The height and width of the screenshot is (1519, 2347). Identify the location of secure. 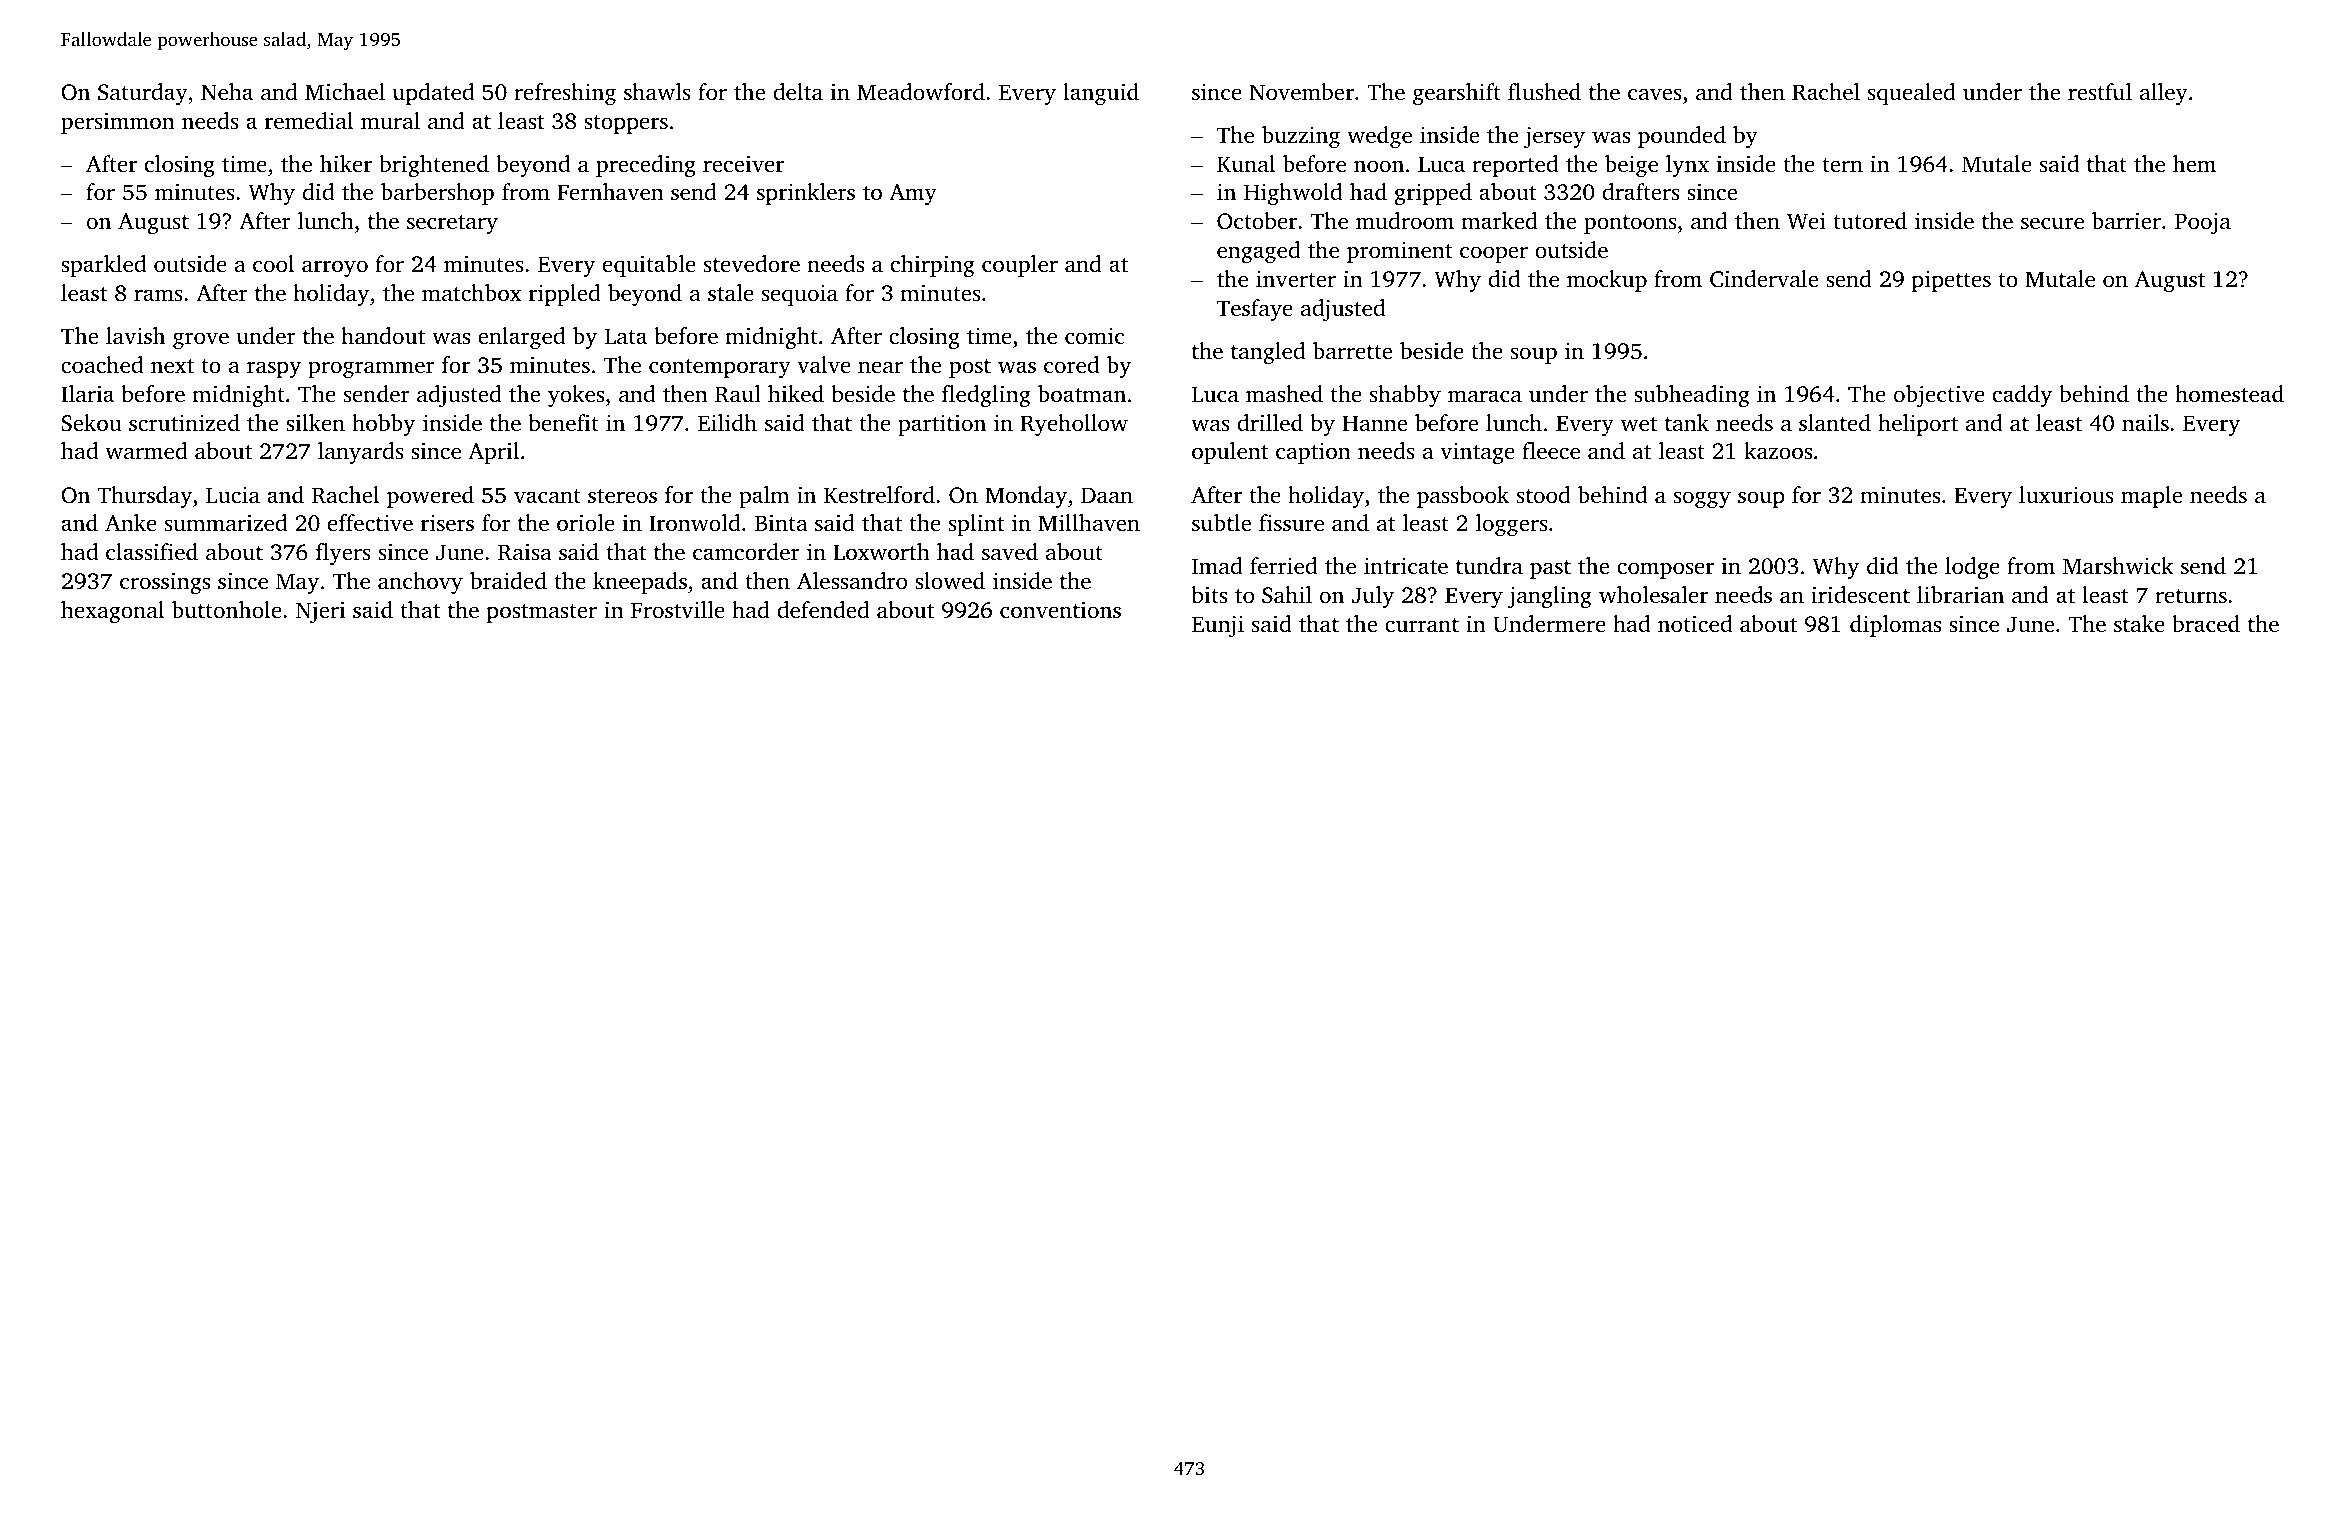
(2052, 223).
